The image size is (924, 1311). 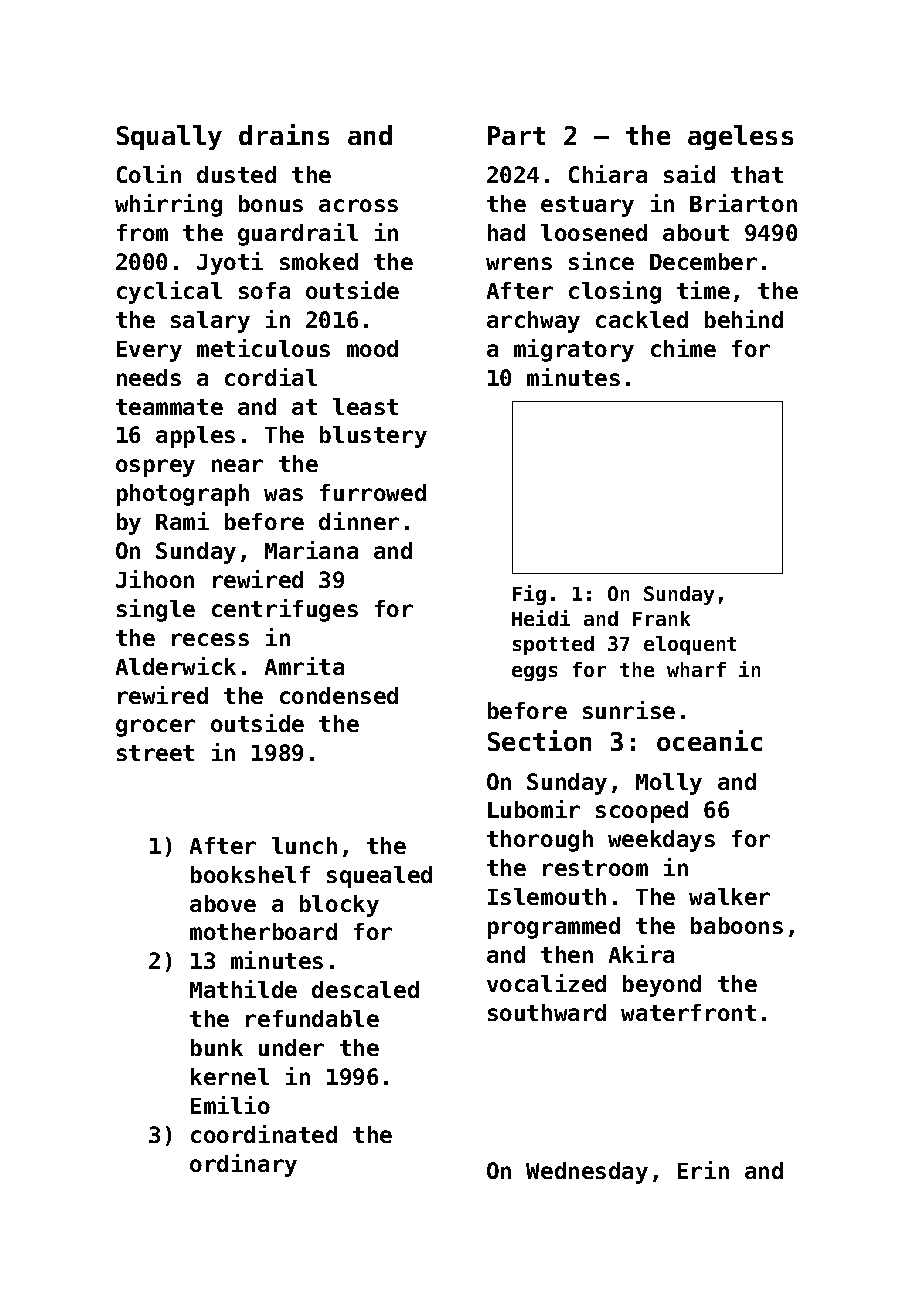 What do you see at coordinates (243, 1165) in the screenshot?
I see `ordinary` at bounding box center [243, 1165].
